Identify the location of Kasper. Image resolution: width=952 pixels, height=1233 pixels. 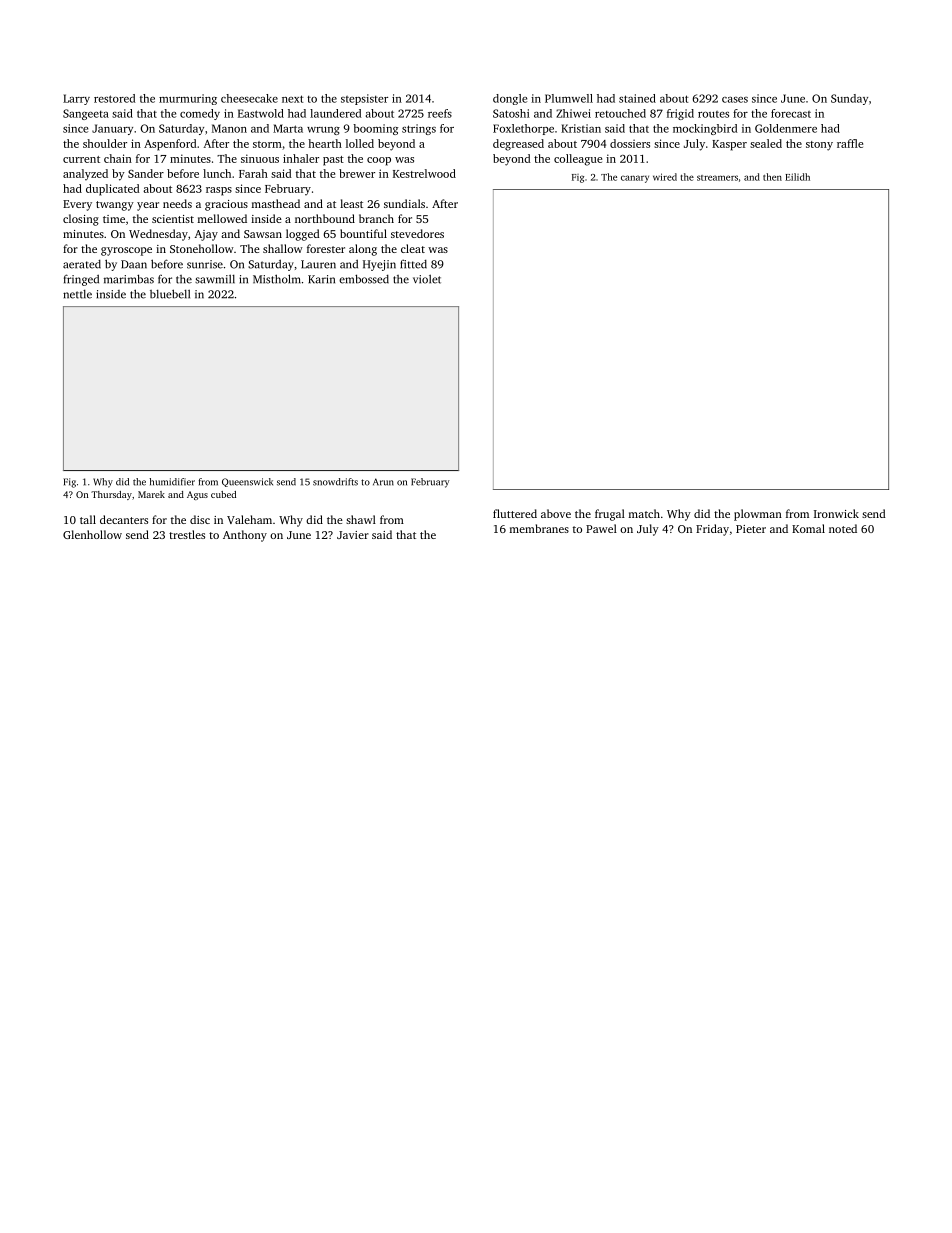
(729, 145).
